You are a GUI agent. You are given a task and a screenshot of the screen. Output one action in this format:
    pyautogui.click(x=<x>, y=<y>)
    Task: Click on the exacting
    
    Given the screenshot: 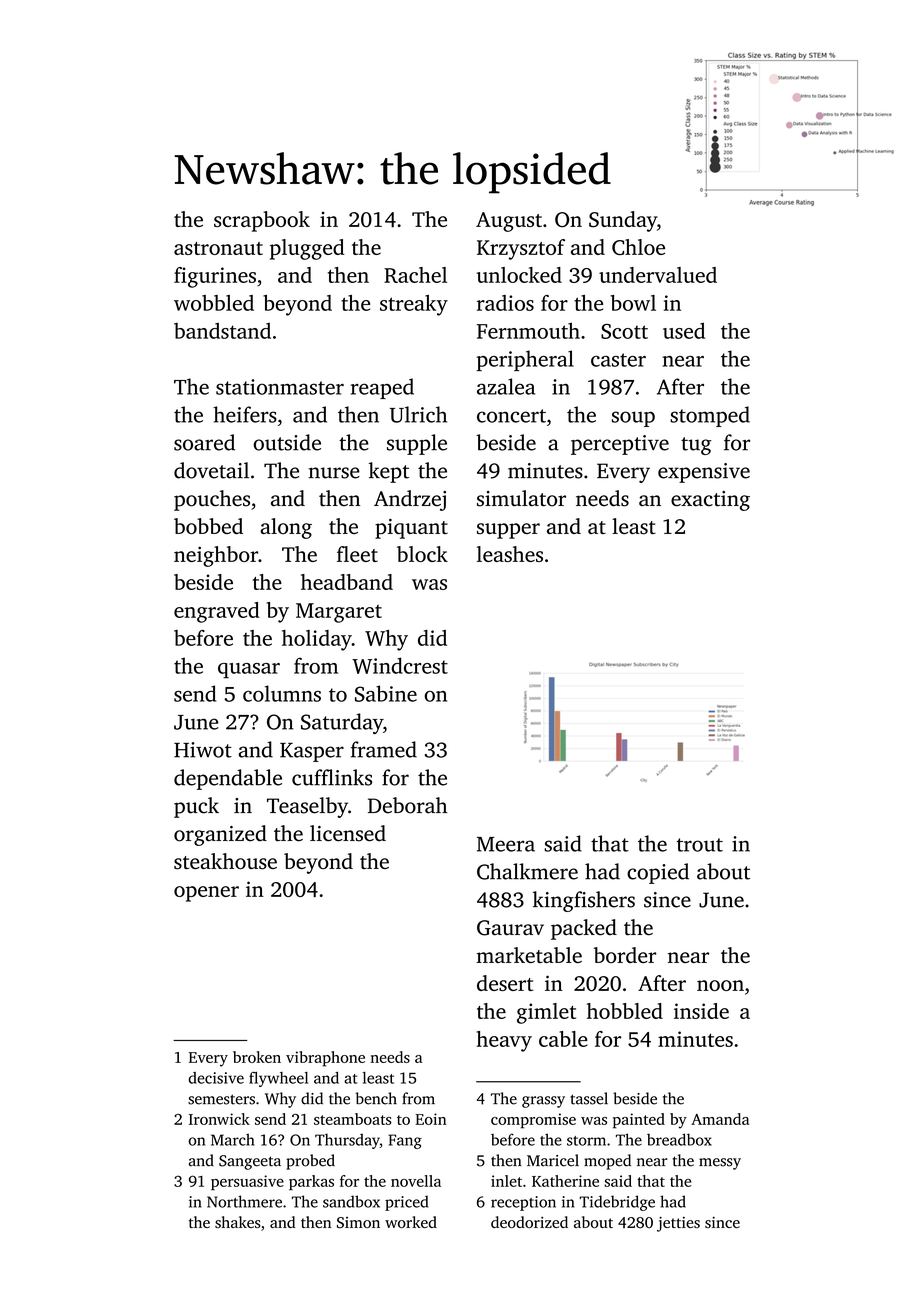 What is the action you would take?
    pyautogui.click(x=710, y=501)
